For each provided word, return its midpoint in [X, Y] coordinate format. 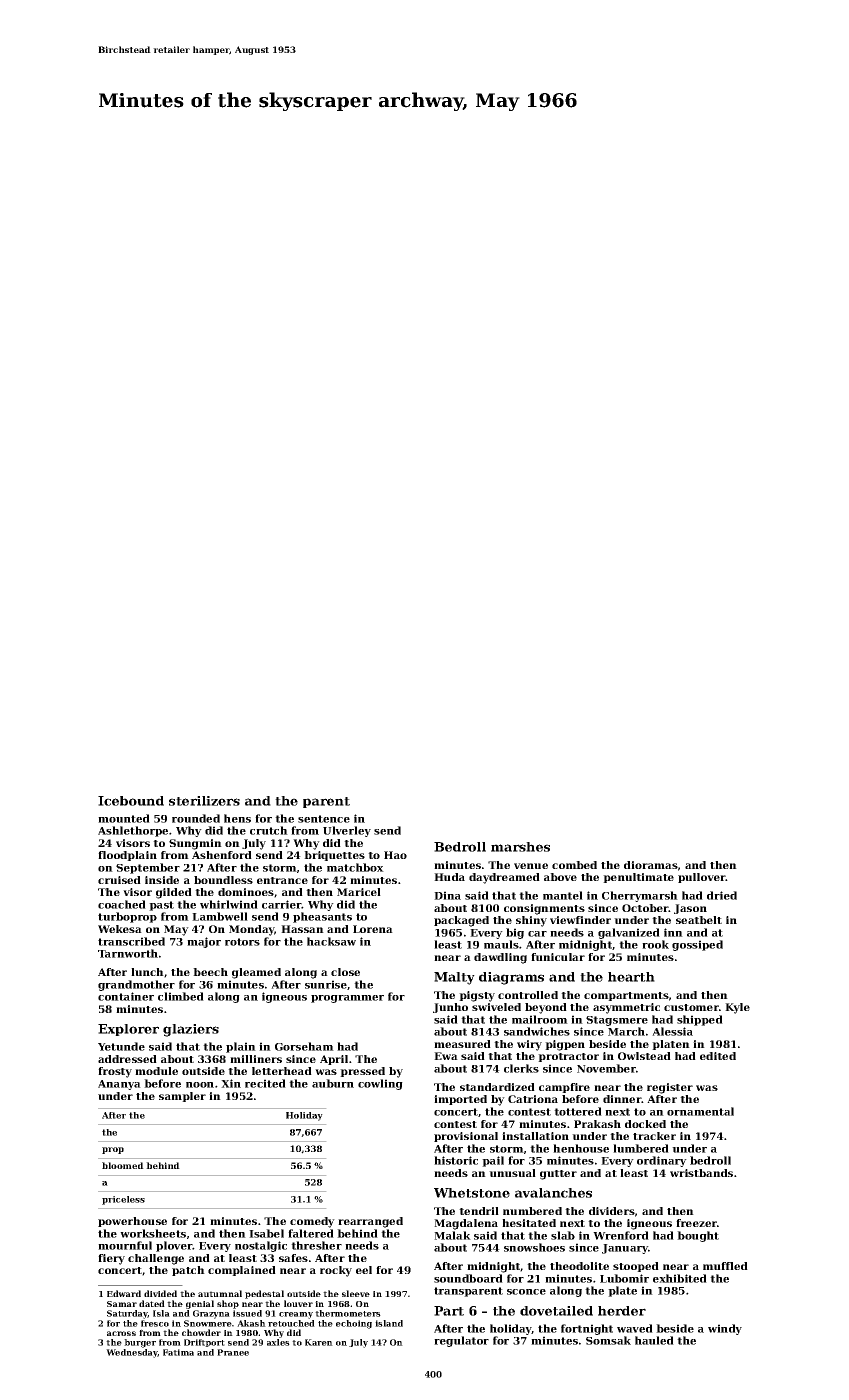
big [515, 933]
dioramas [651, 865]
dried [722, 895]
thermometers [348, 1313]
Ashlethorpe [133, 831]
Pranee [233, 1352]
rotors [242, 942]
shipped [700, 1020]
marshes [520, 847]
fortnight [587, 1329]
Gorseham [304, 1046]
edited [718, 1056]
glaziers [191, 1030]
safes [293, 1258]
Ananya [119, 1085]
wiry [529, 1045]
